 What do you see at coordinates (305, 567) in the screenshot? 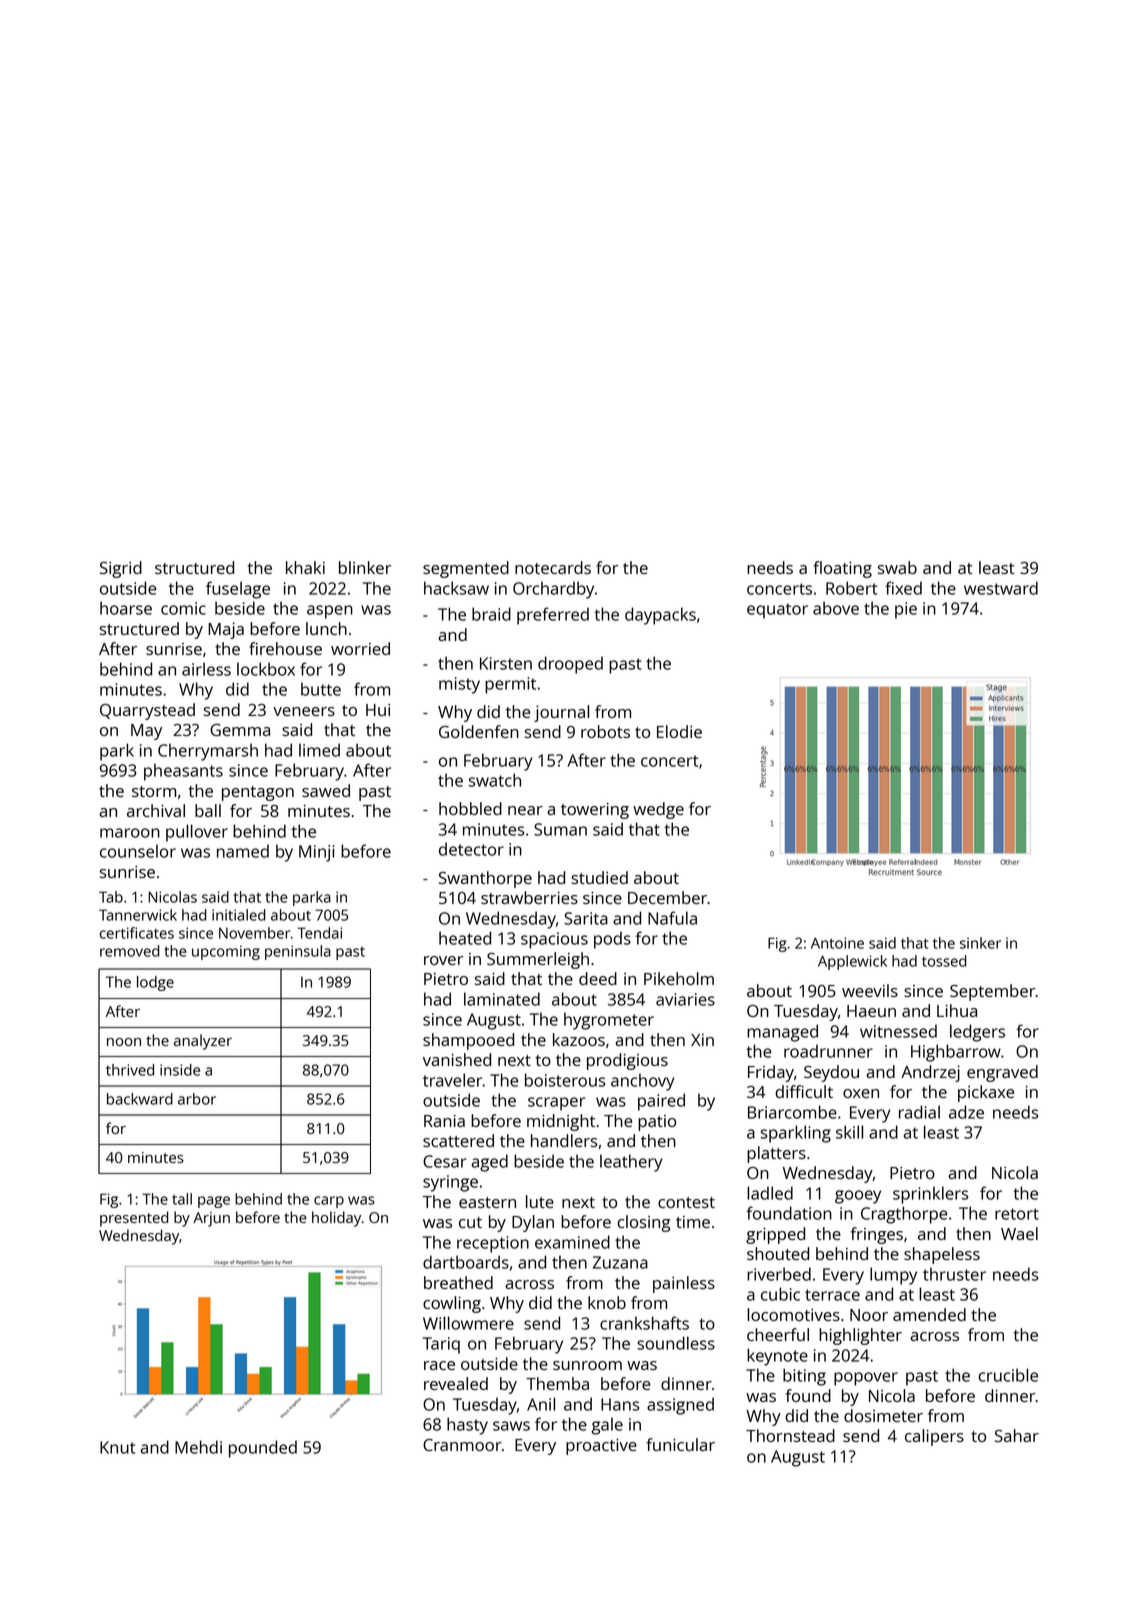
I see `khaki` at bounding box center [305, 567].
